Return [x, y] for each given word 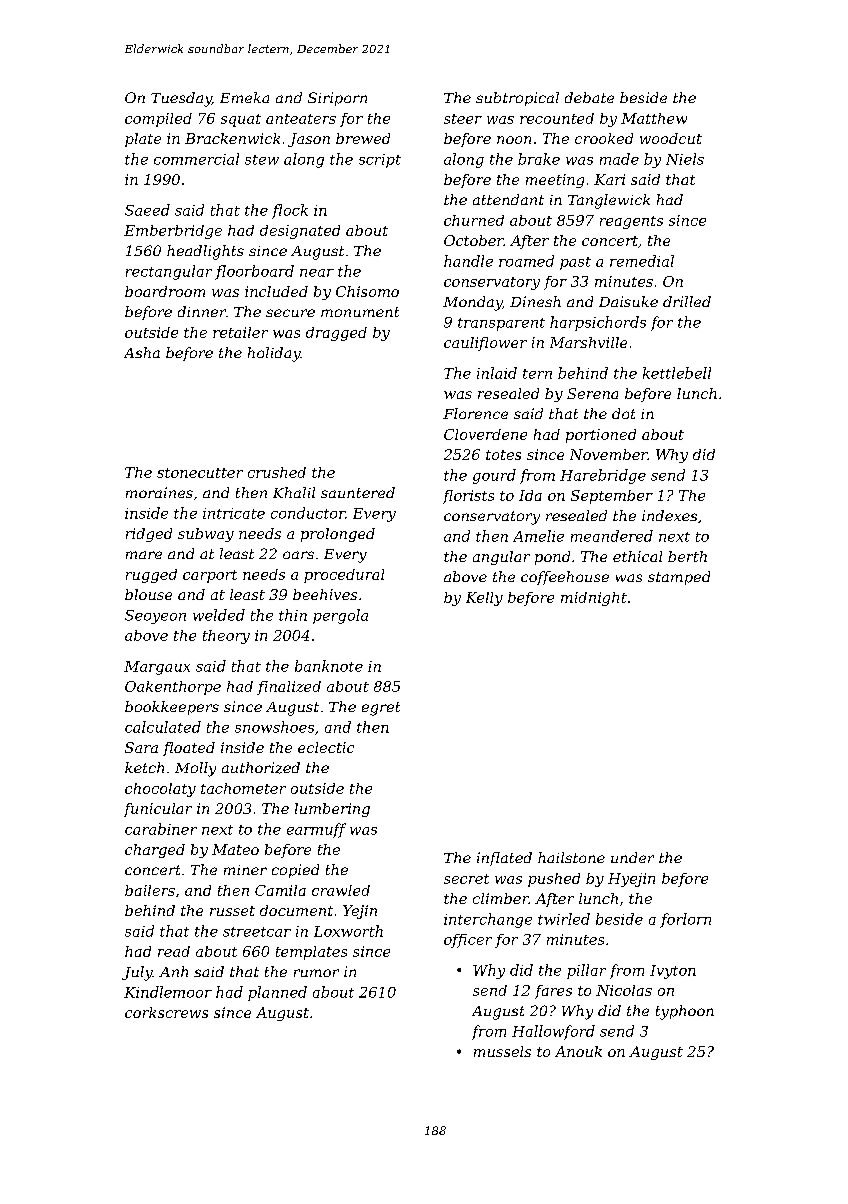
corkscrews [166, 1012]
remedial [642, 261]
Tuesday [181, 99]
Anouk [578, 1051]
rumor [316, 973]
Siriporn [337, 99]
